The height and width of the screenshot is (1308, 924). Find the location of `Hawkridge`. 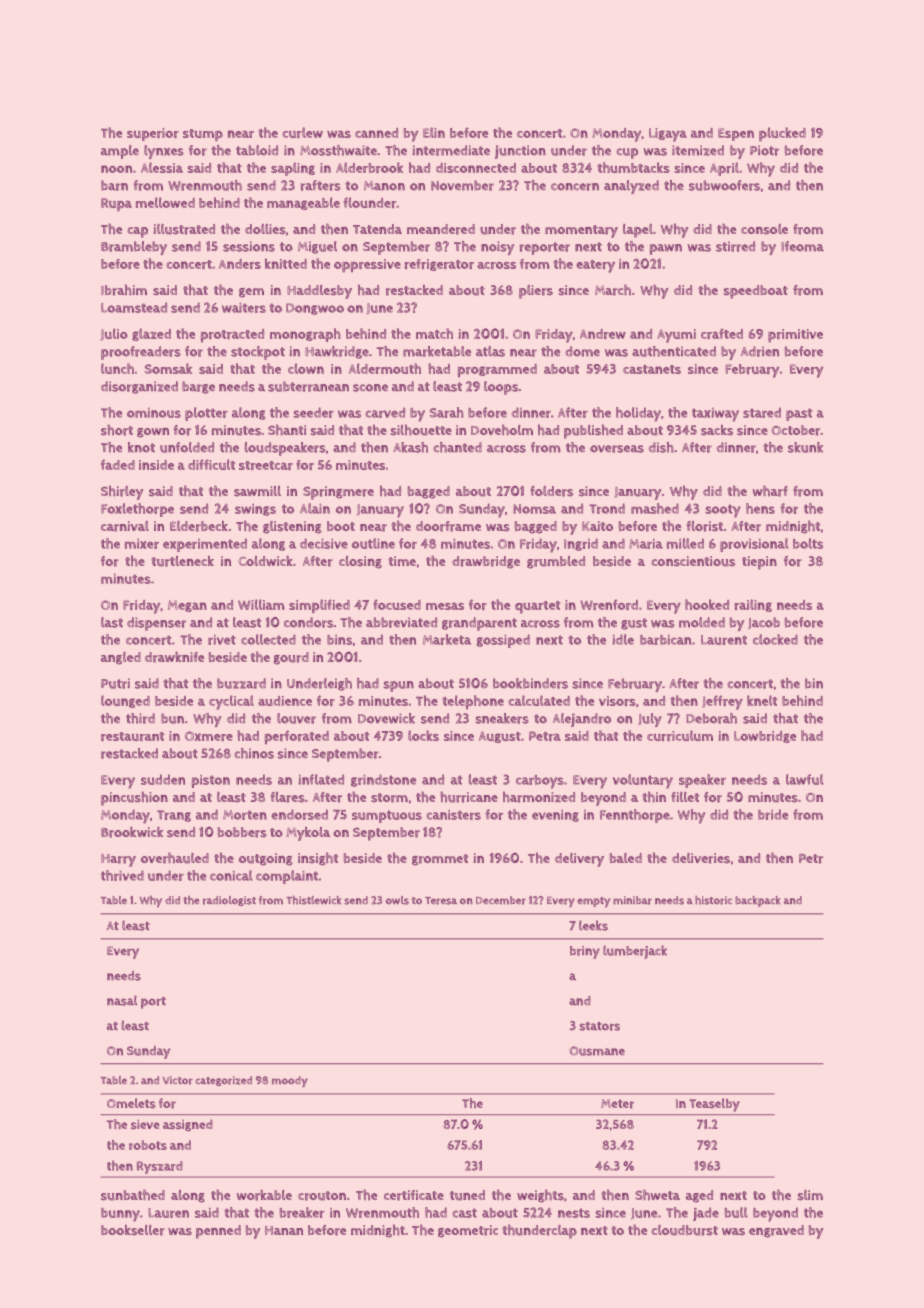

Hawkridge is located at coordinates (337, 352).
